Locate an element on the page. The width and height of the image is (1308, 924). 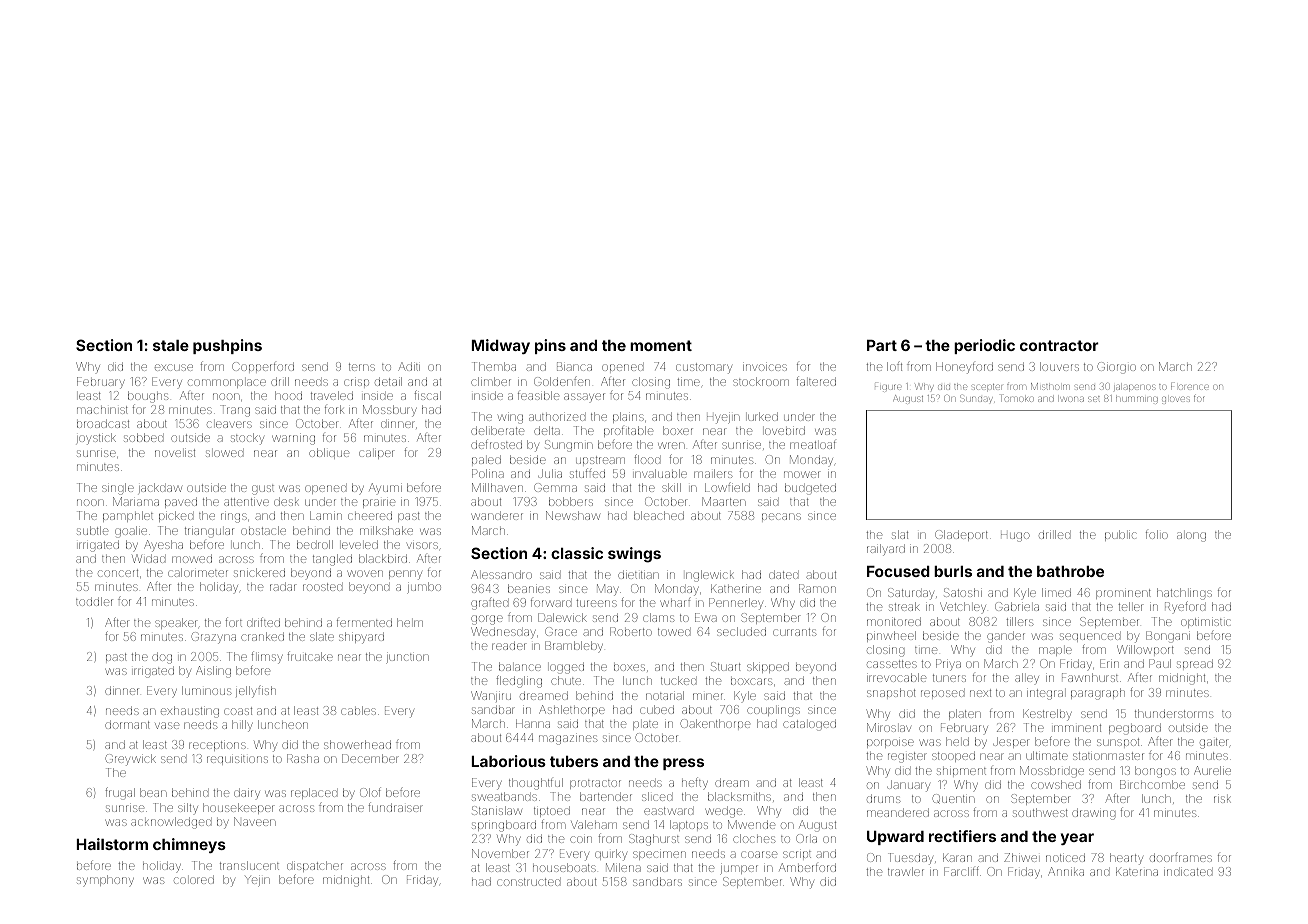
Midway is located at coordinates (501, 346).
